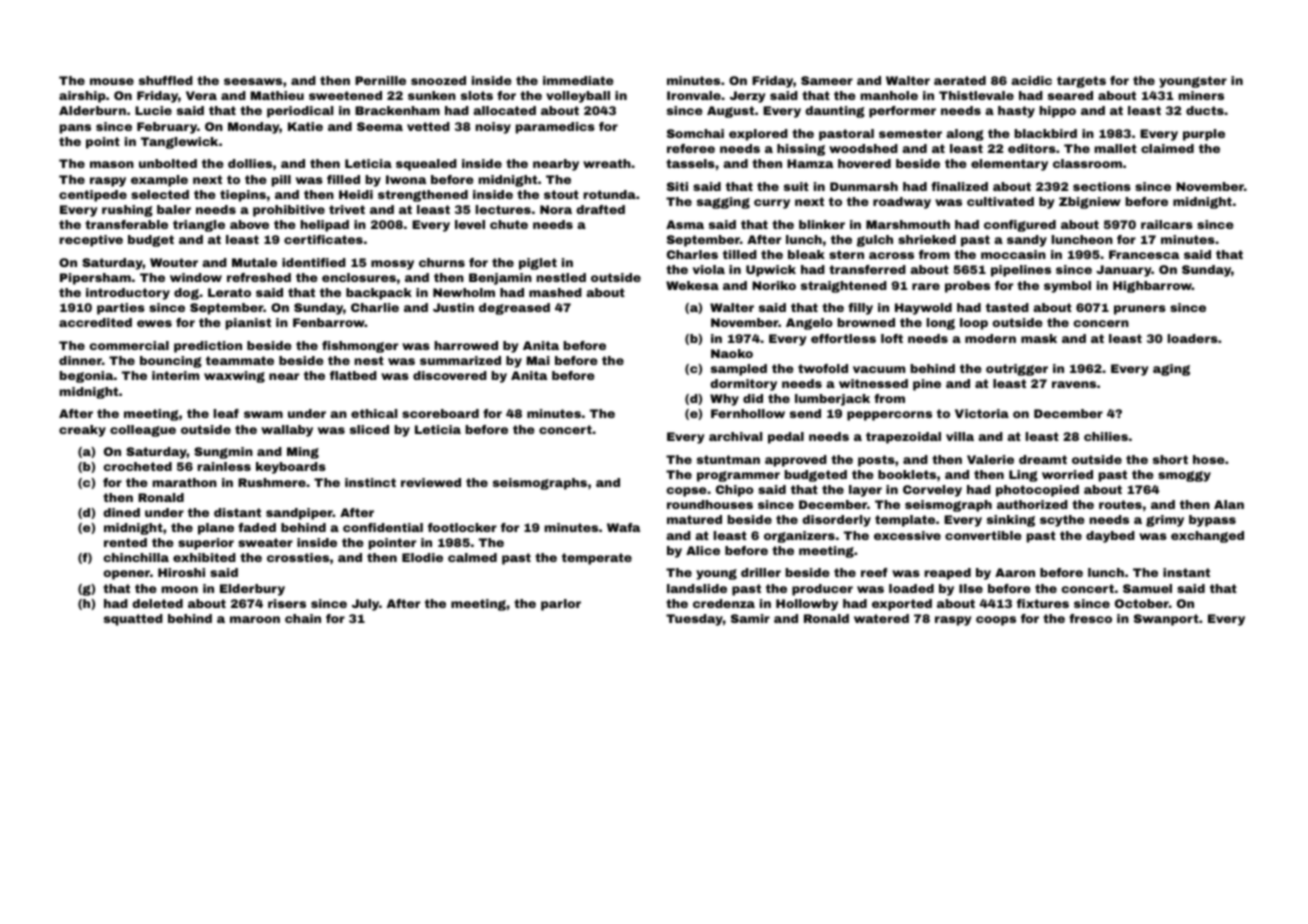 This image has height=924, width=1308. Describe the element at coordinates (303, 453) in the image. I see `Ming` at that location.
